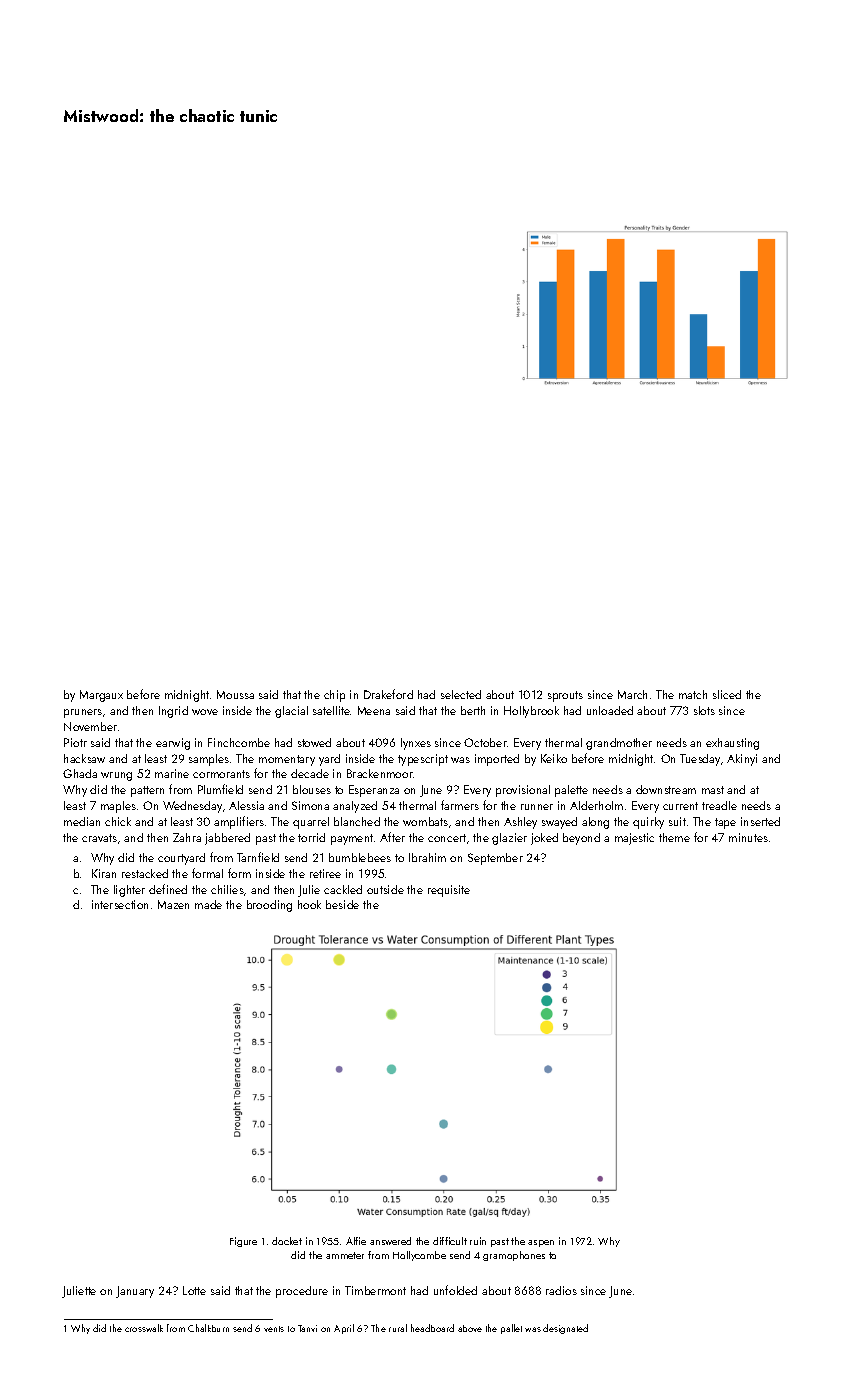  Describe the element at coordinates (208, 904) in the screenshot. I see `made` at that location.
